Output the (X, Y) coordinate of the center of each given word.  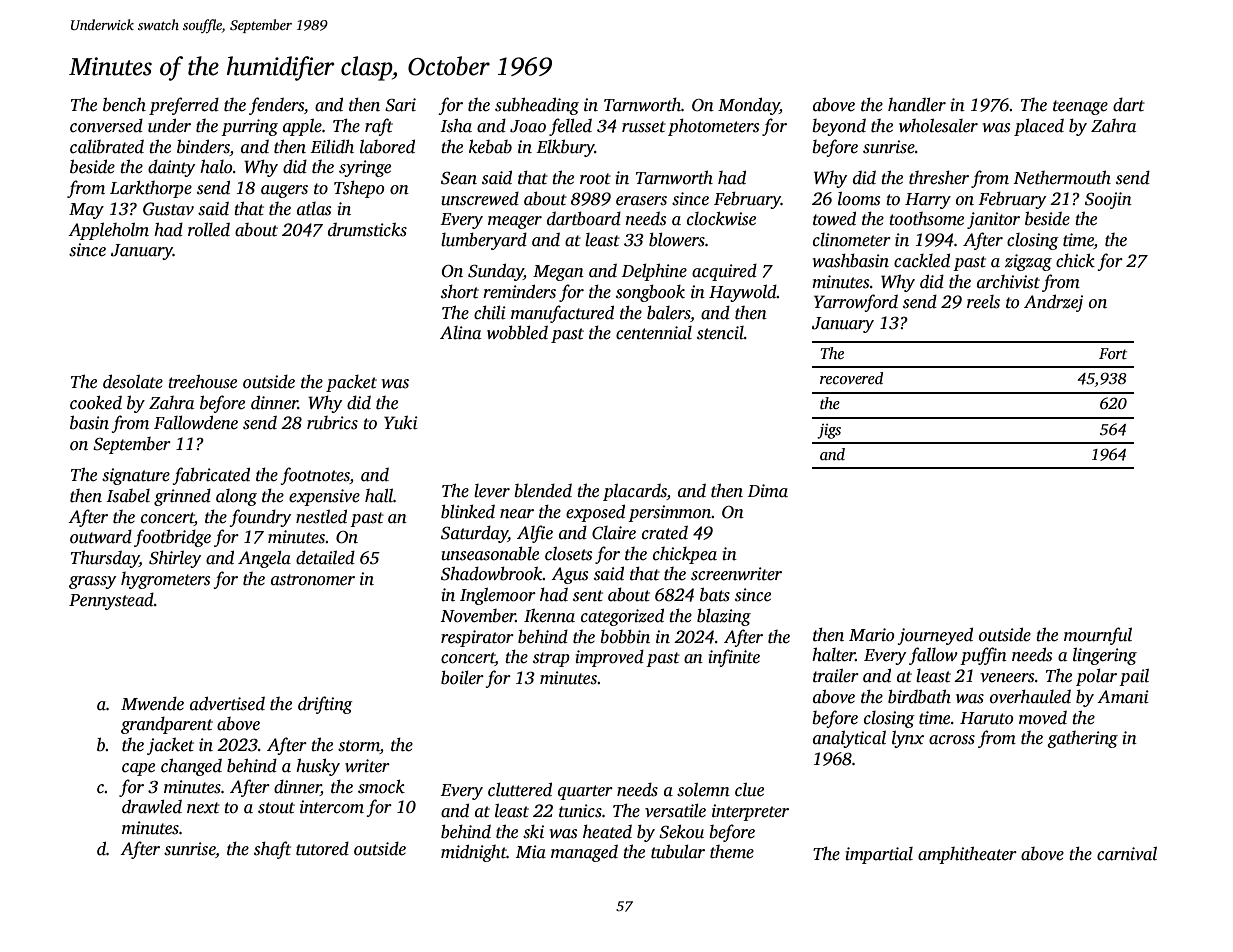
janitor (993, 220)
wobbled (517, 332)
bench (124, 104)
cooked (96, 402)
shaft (272, 850)
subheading (537, 106)
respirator (477, 638)
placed (1039, 127)
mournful (1098, 636)
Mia (531, 852)
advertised (227, 703)
